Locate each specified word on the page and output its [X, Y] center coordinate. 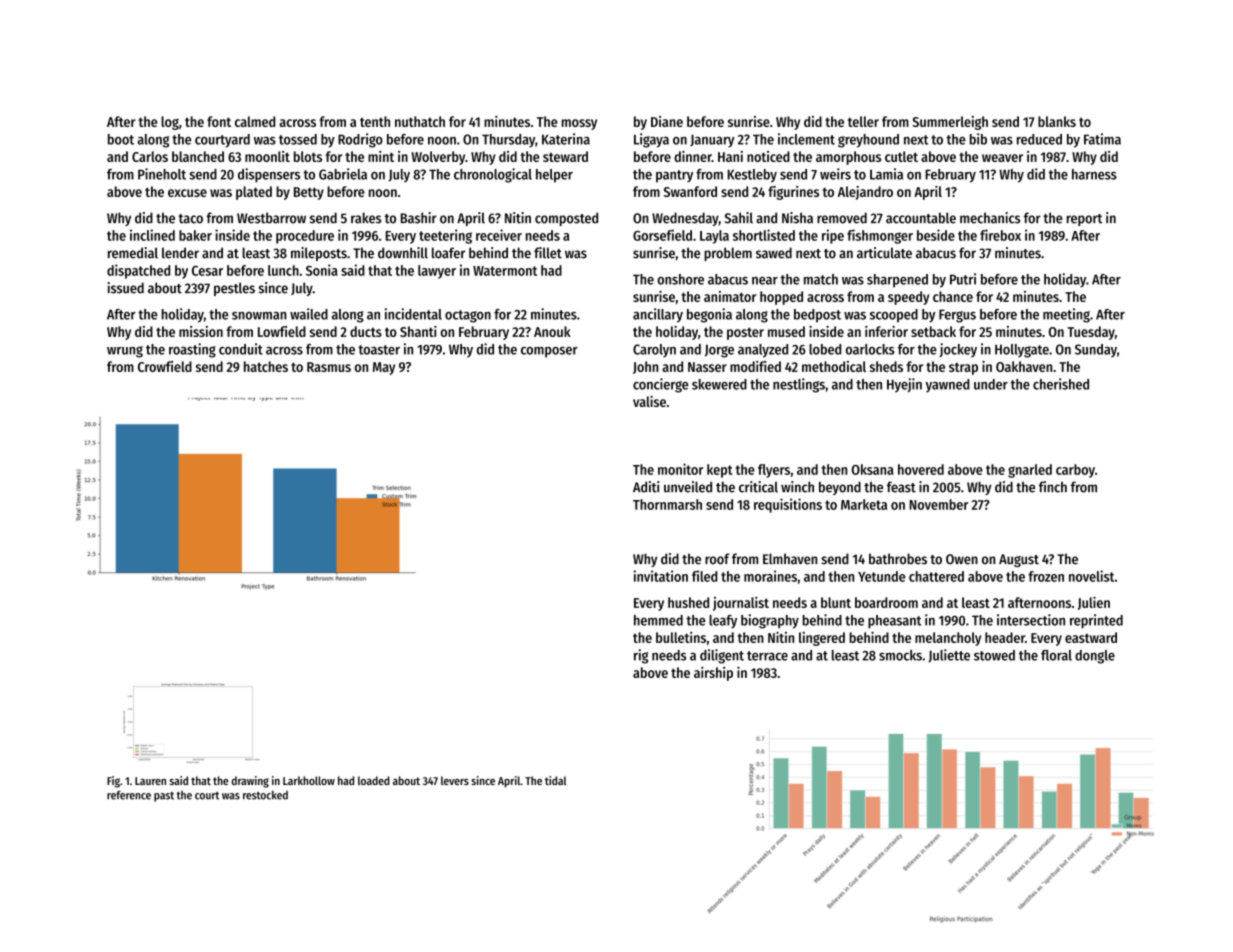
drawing [250, 782]
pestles [234, 289]
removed [842, 218]
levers [455, 780]
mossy [579, 124]
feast [901, 487]
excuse [187, 193]
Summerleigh [950, 123]
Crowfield [165, 366]
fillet [548, 253]
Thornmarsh [667, 504]
